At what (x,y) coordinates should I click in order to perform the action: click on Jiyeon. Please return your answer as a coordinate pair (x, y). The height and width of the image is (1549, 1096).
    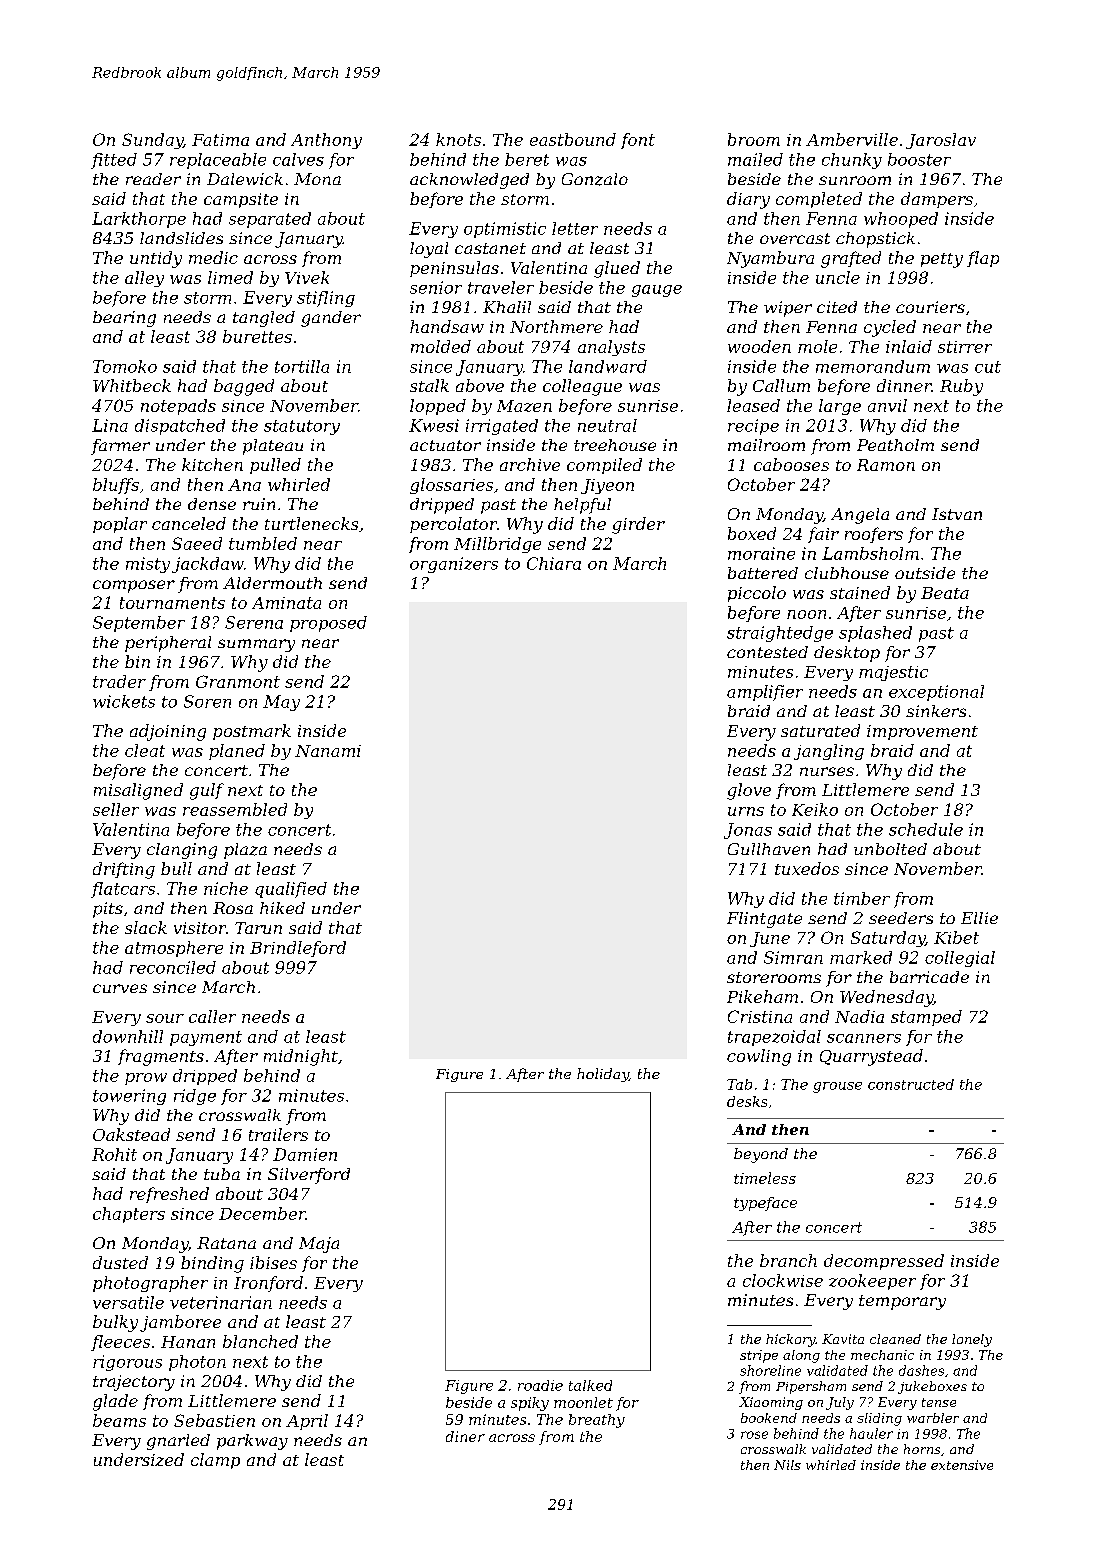
    Looking at the image, I should click on (607, 486).
